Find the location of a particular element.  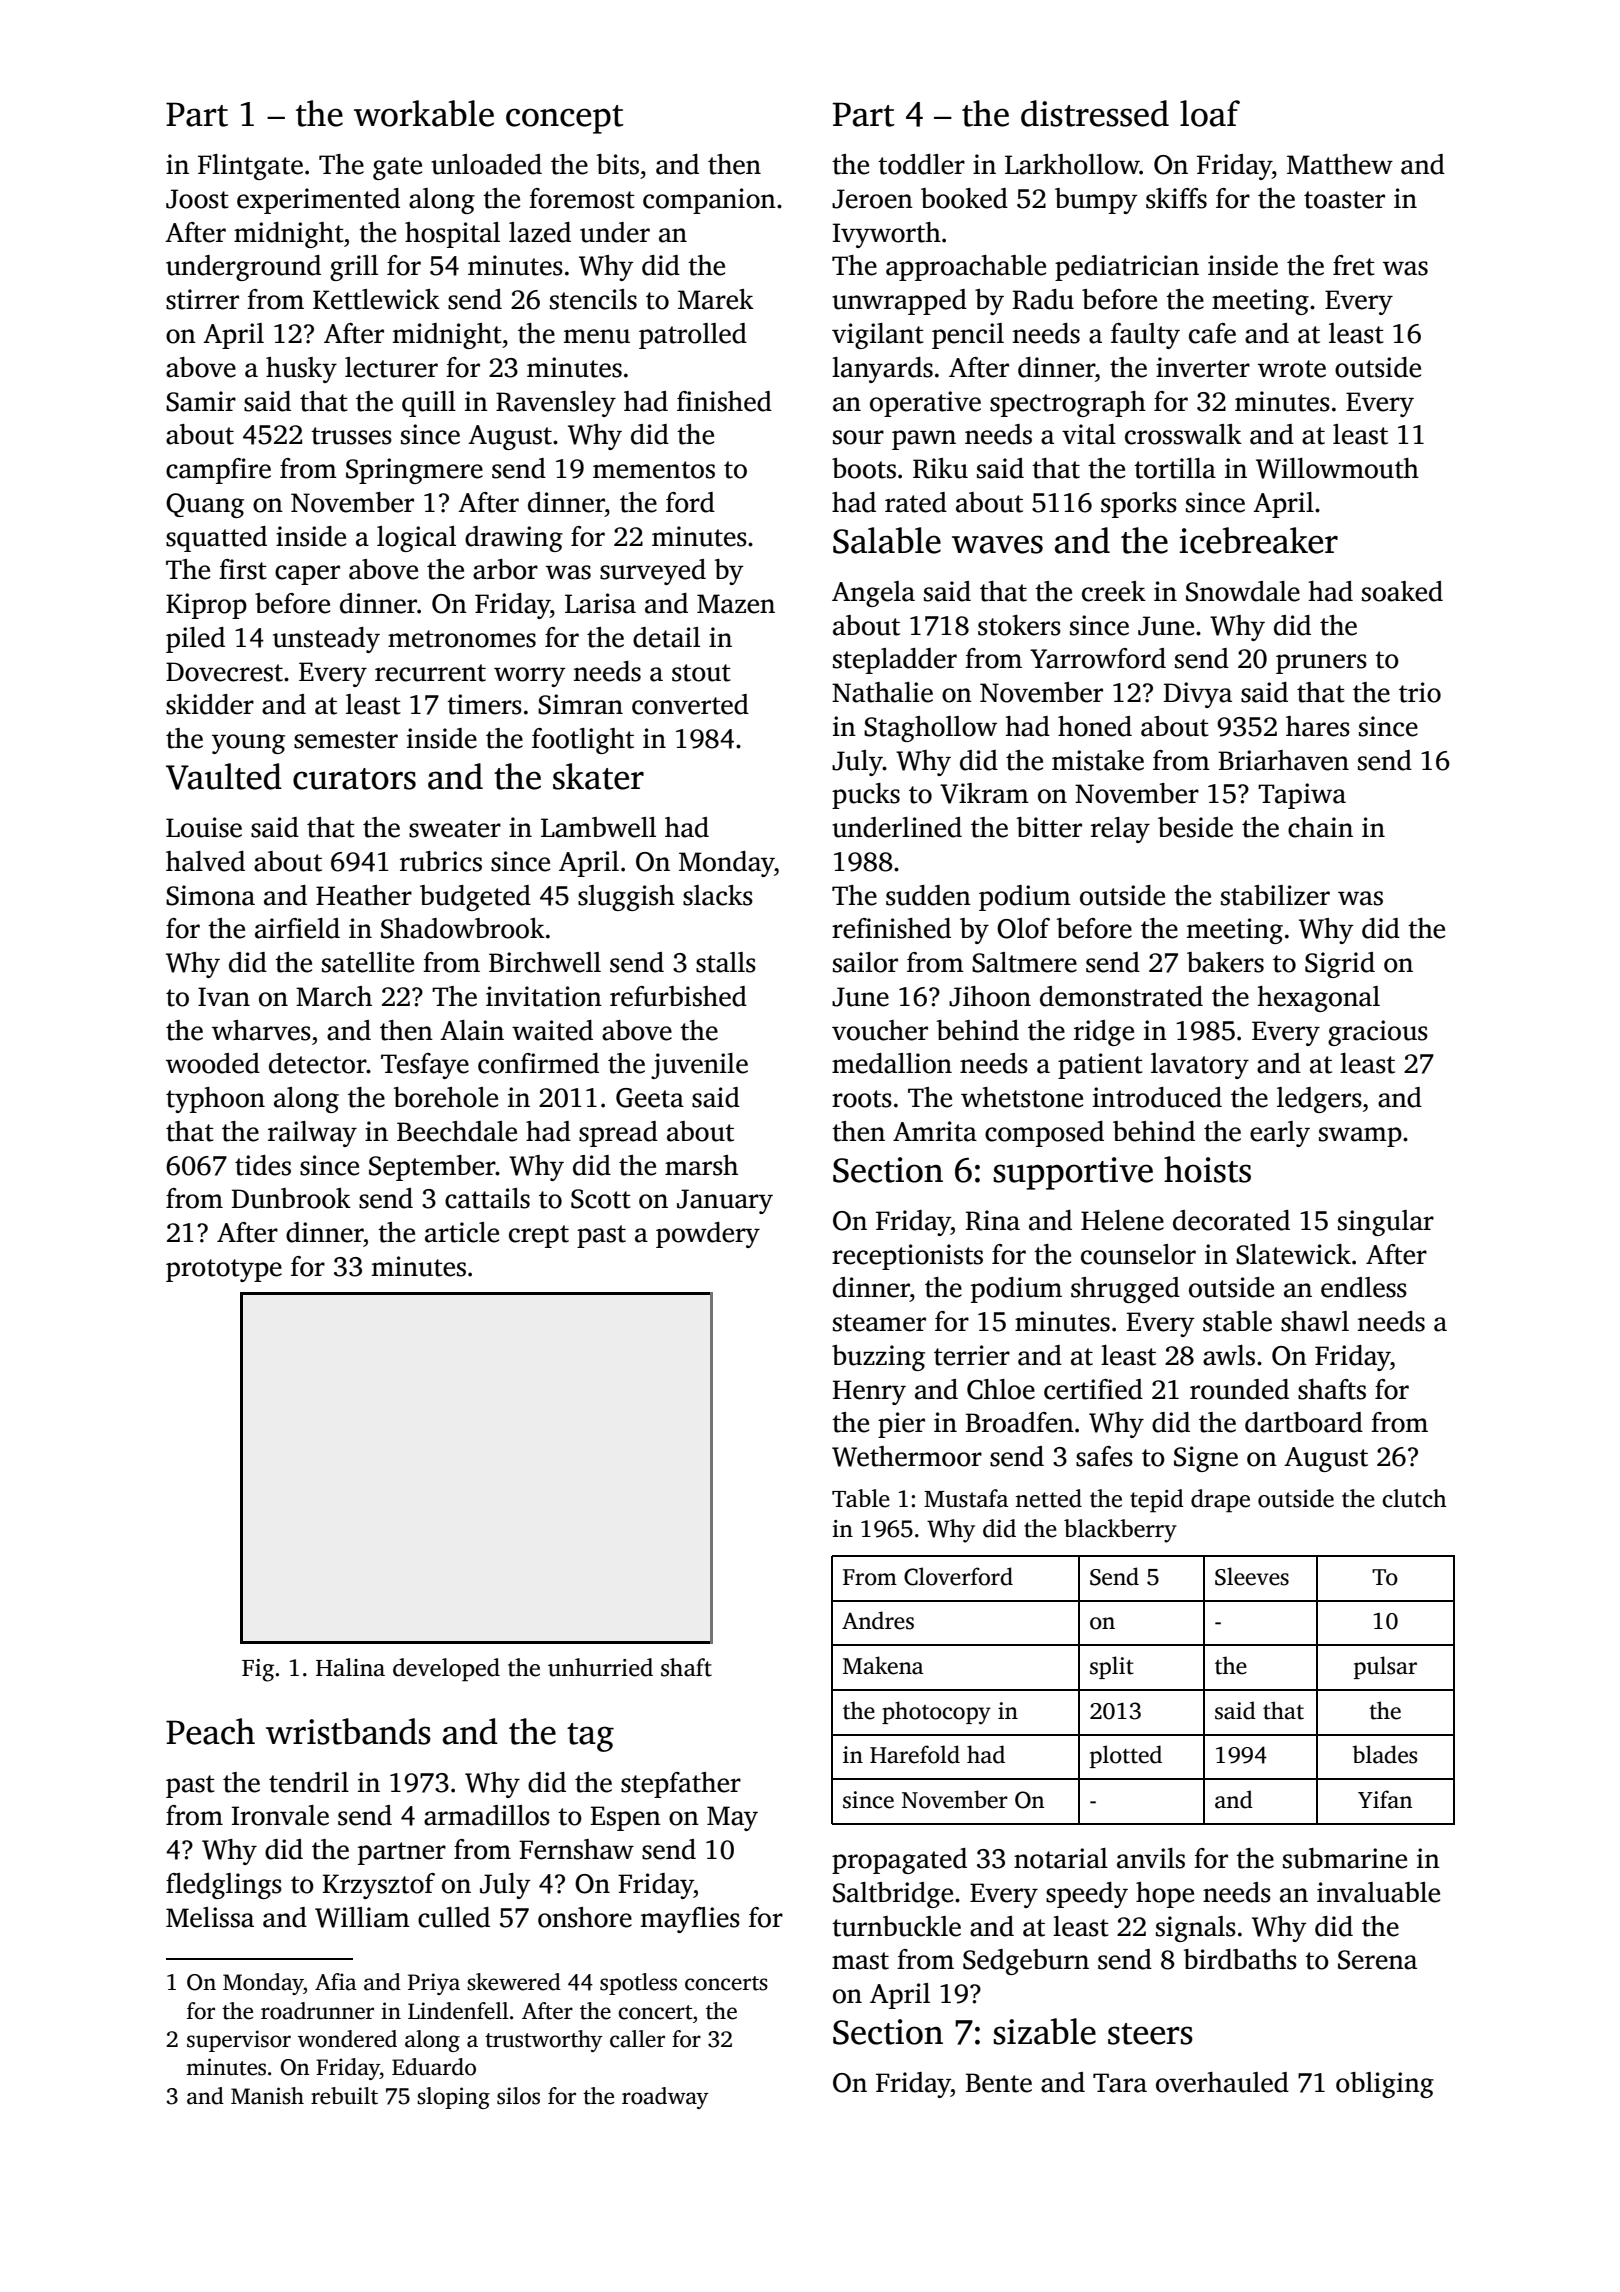

chain is located at coordinates (1320, 827).
